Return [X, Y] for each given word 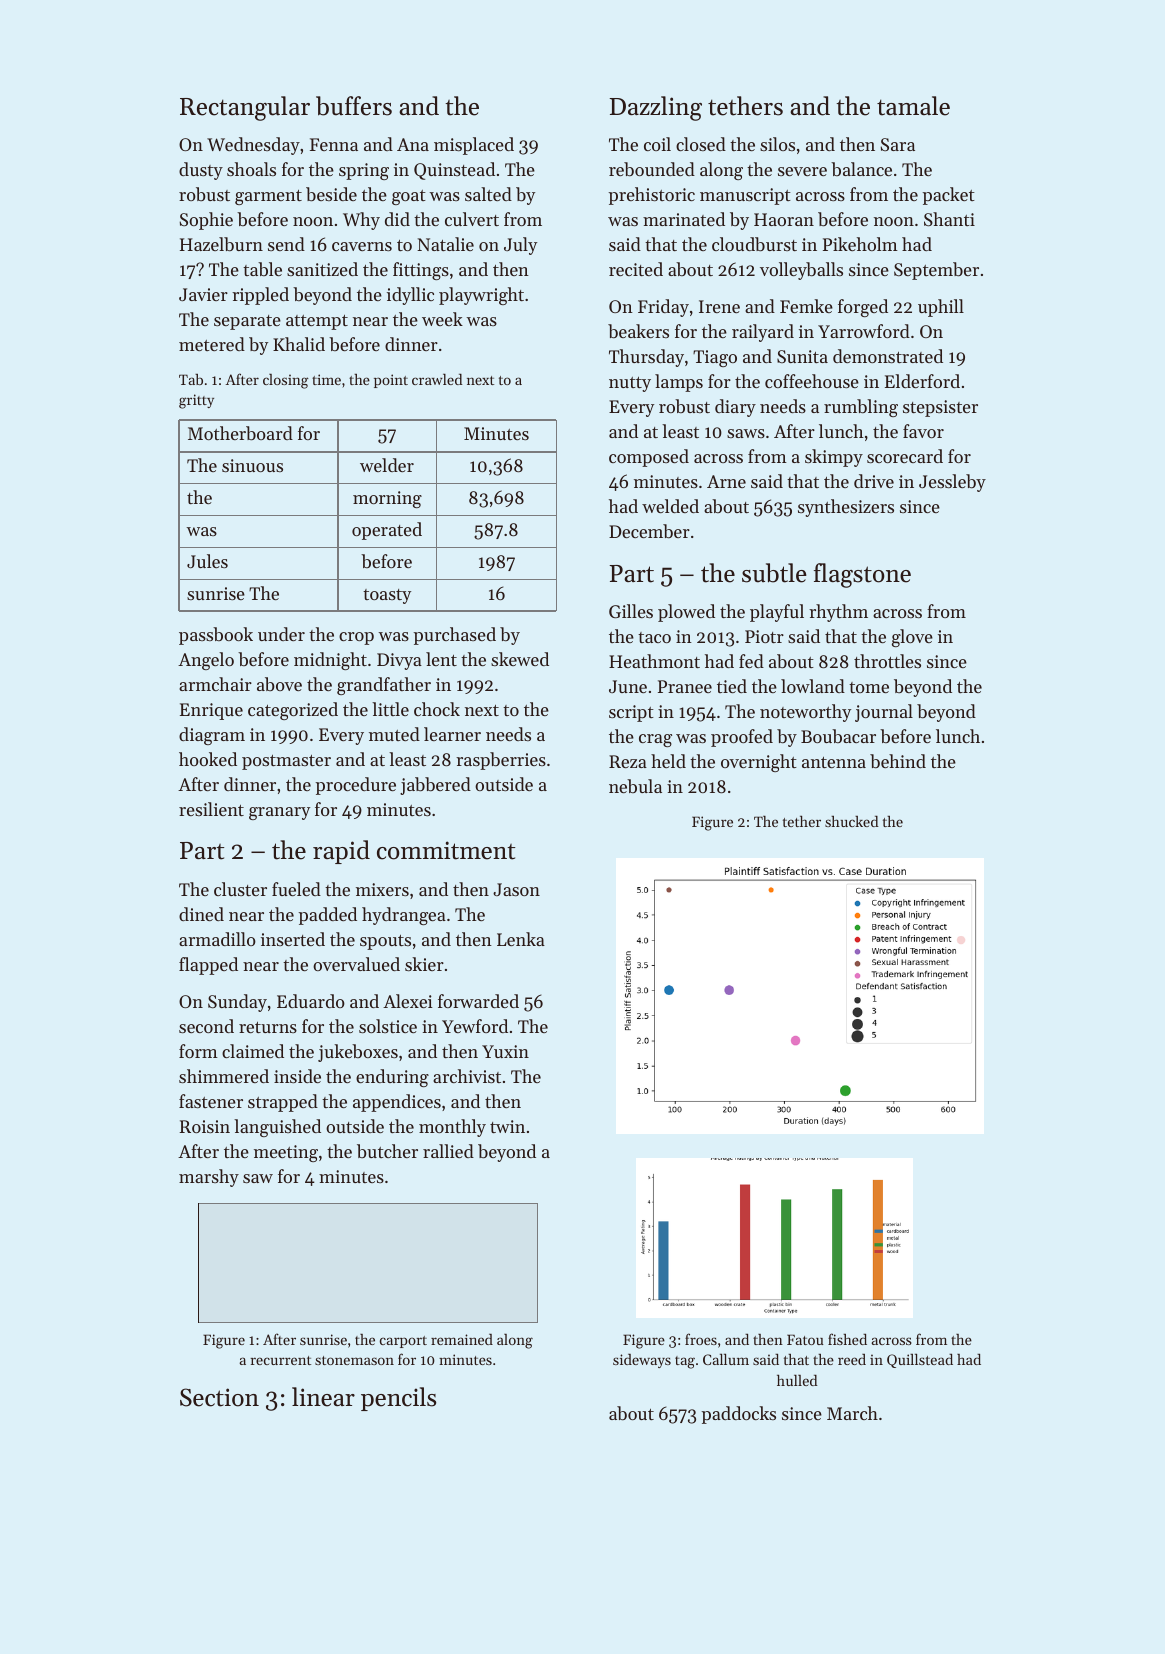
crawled [437, 379]
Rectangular [245, 108]
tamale [913, 106]
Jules [207, 561]
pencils [398, 1399]
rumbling [861, 408]
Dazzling [656, 108]
